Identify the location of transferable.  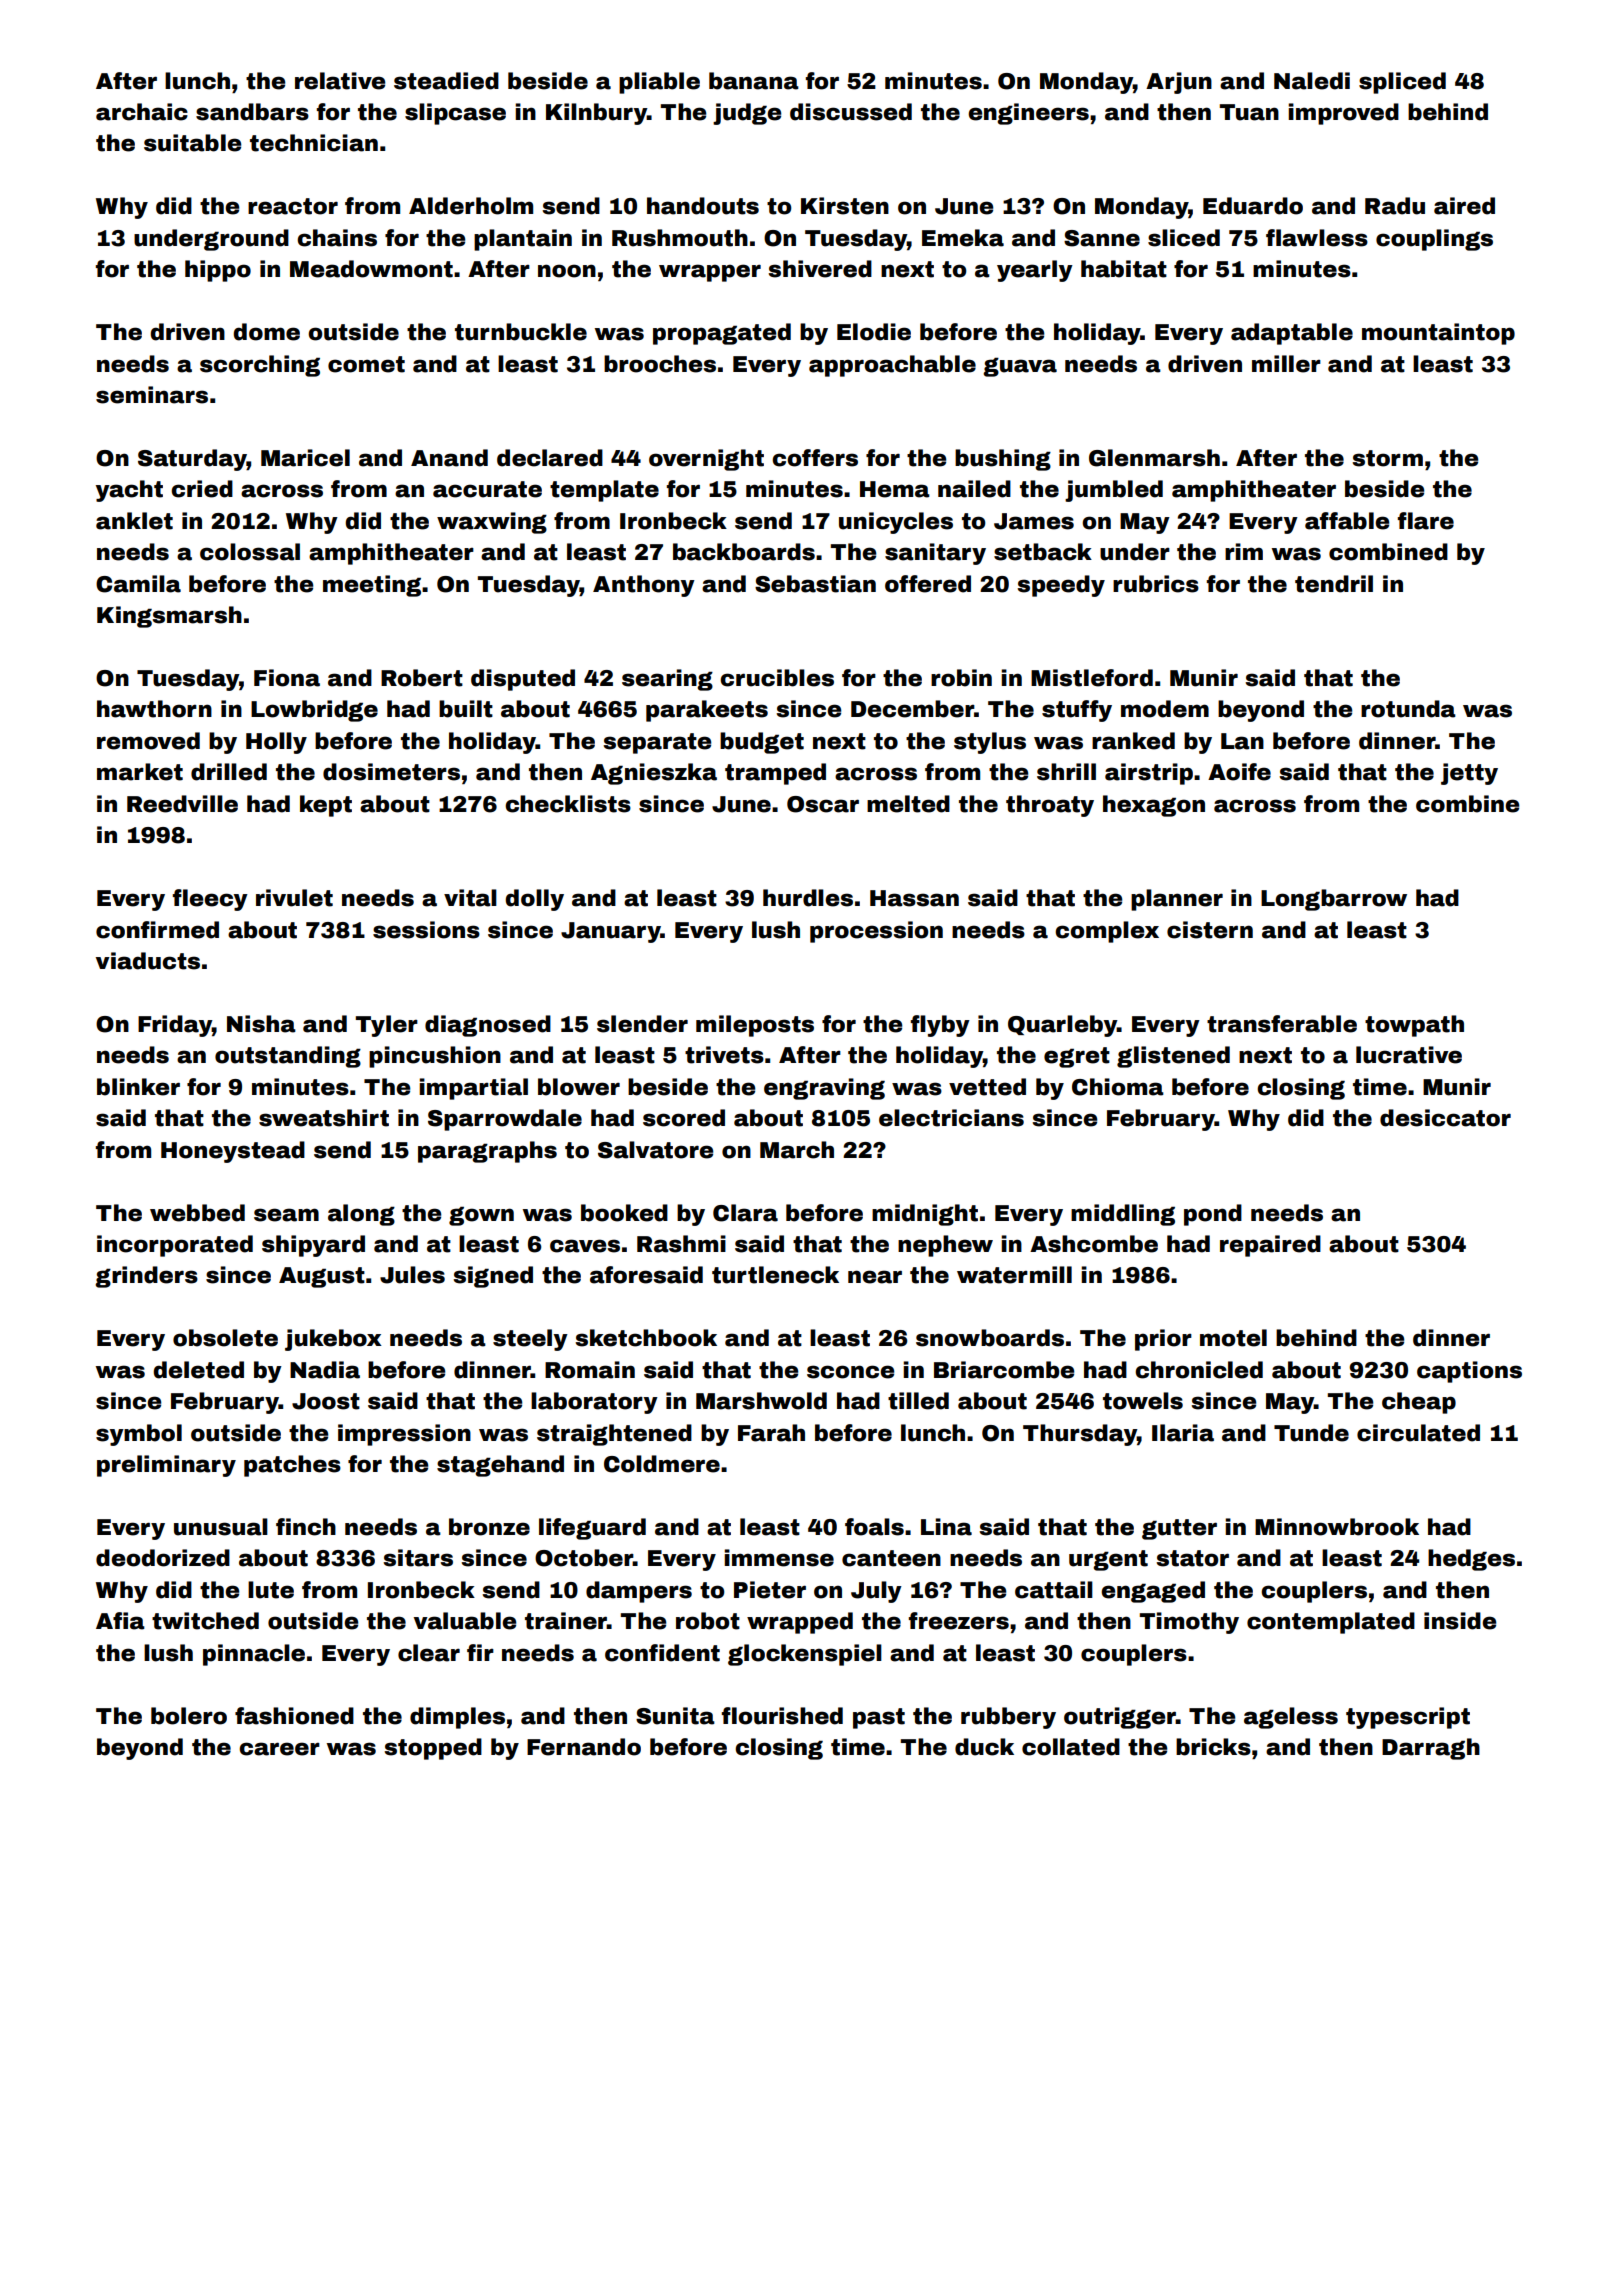
(1282, 1024).
